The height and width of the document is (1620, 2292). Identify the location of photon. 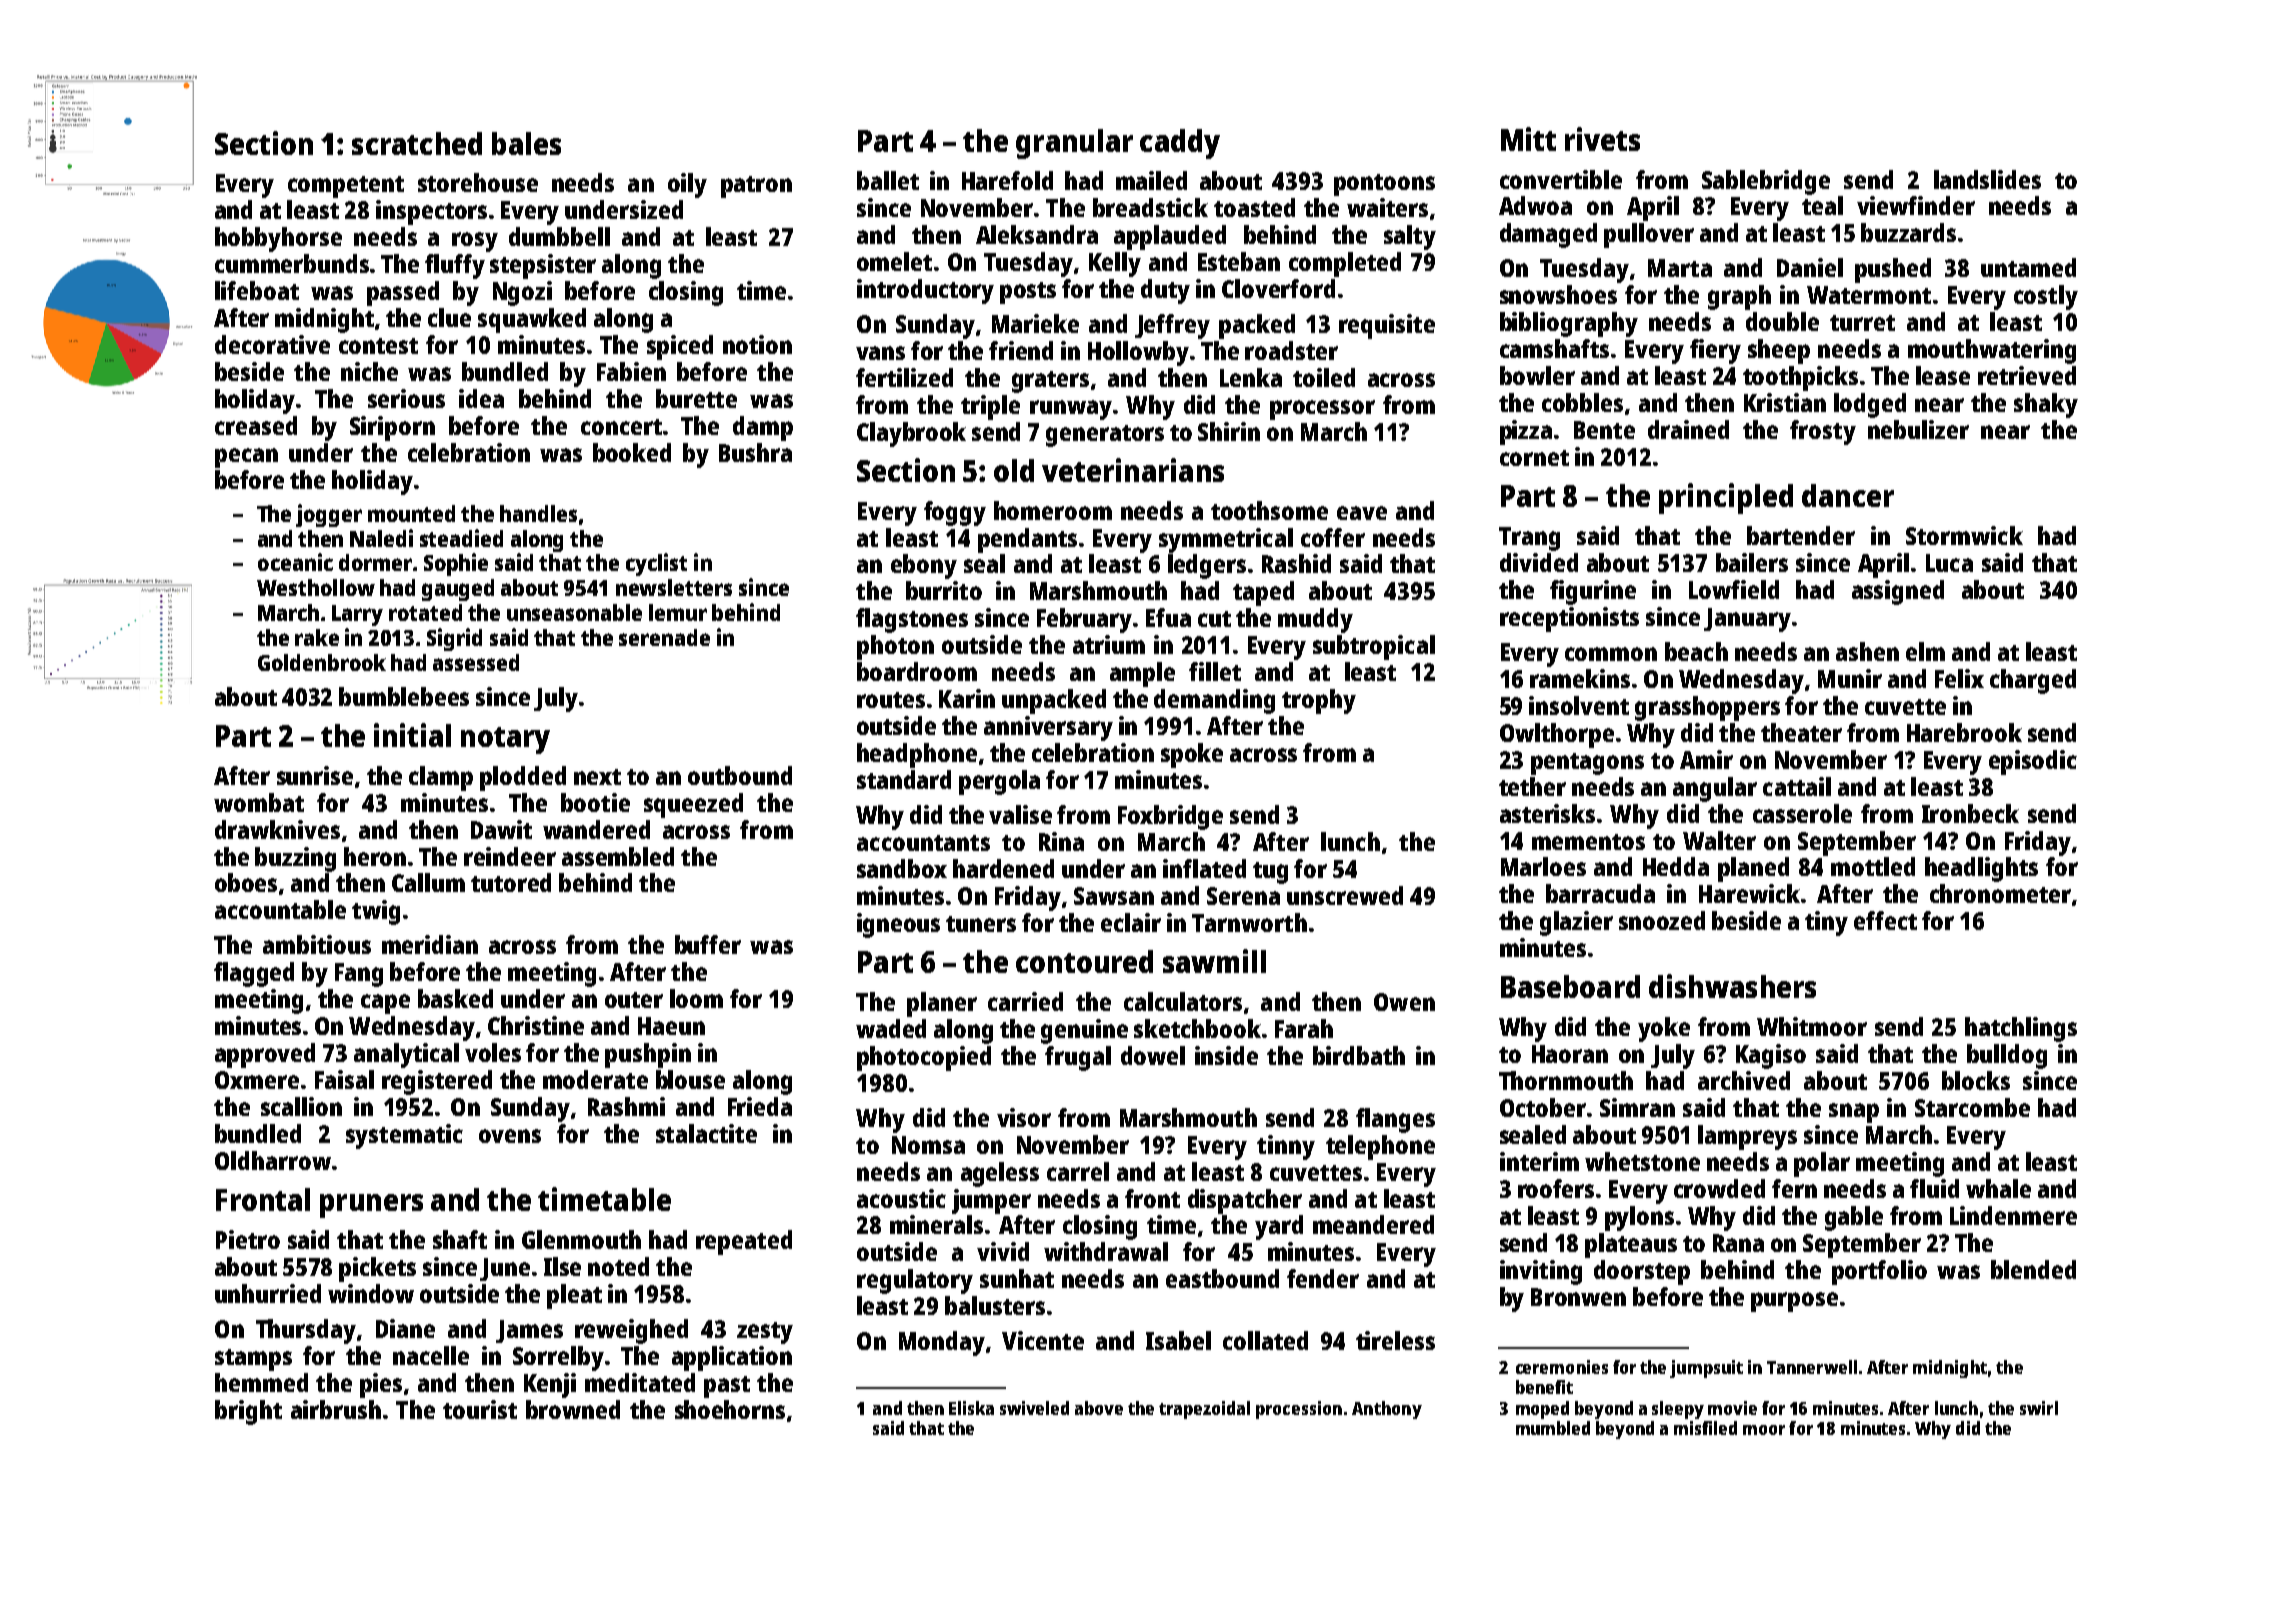
(895, 647).
